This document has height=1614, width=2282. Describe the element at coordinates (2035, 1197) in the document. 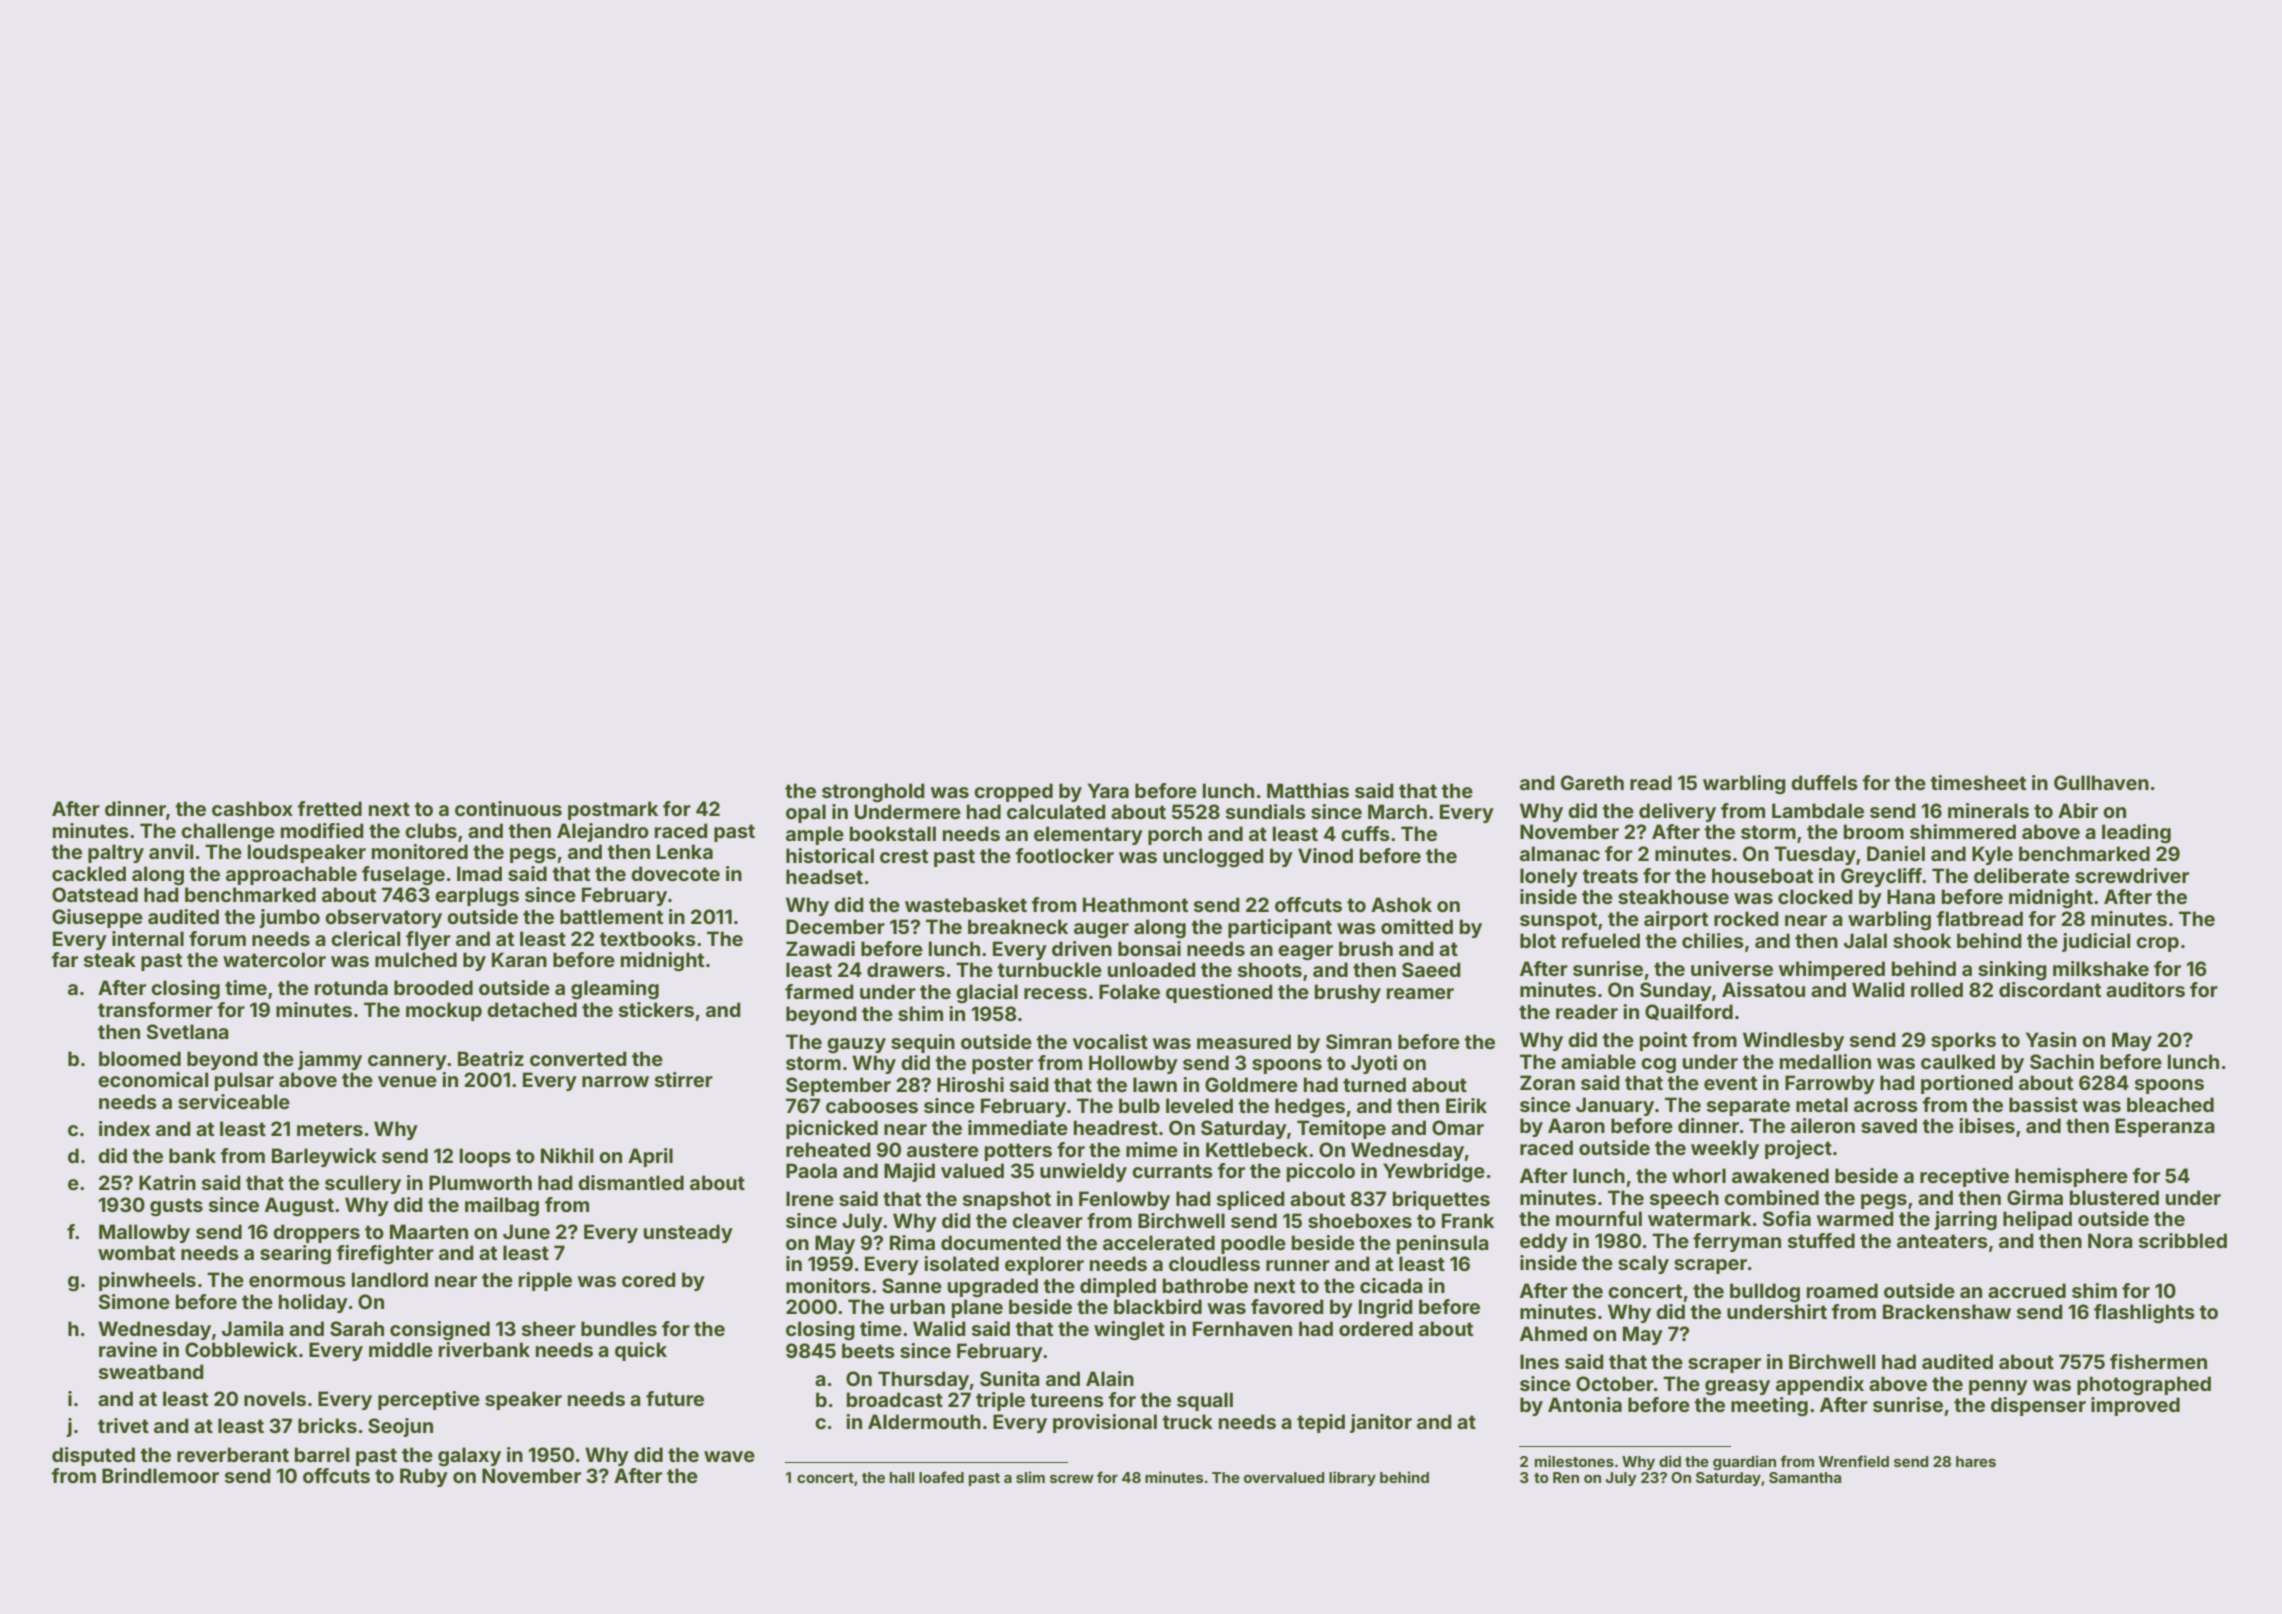

I see `Girma` at that location.
